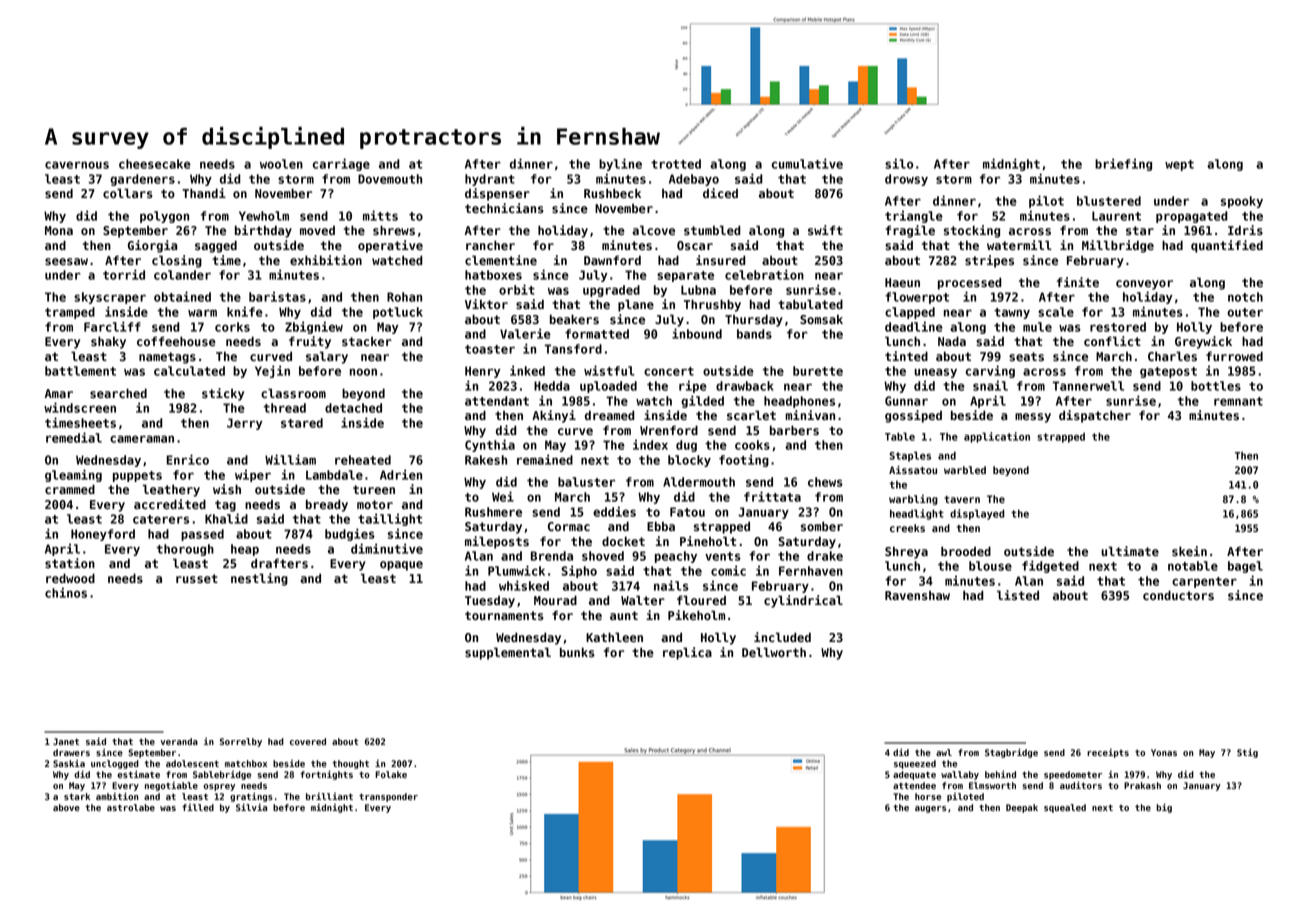  Describe the element at coordinates (965, 470) in the image. I see `warbled` at that location.
